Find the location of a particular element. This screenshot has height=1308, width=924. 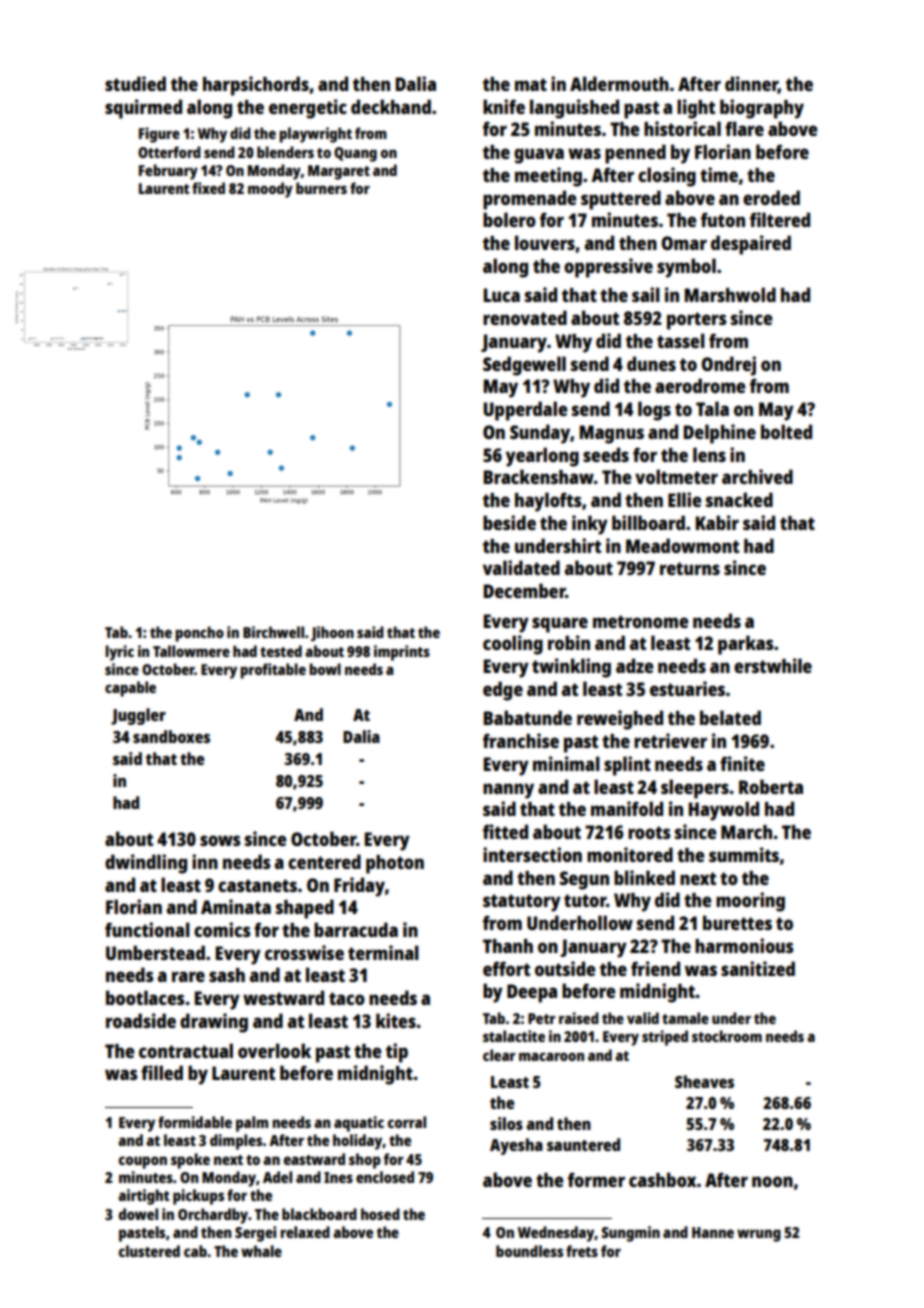

deckhand is located at coordinates (391, 106).
